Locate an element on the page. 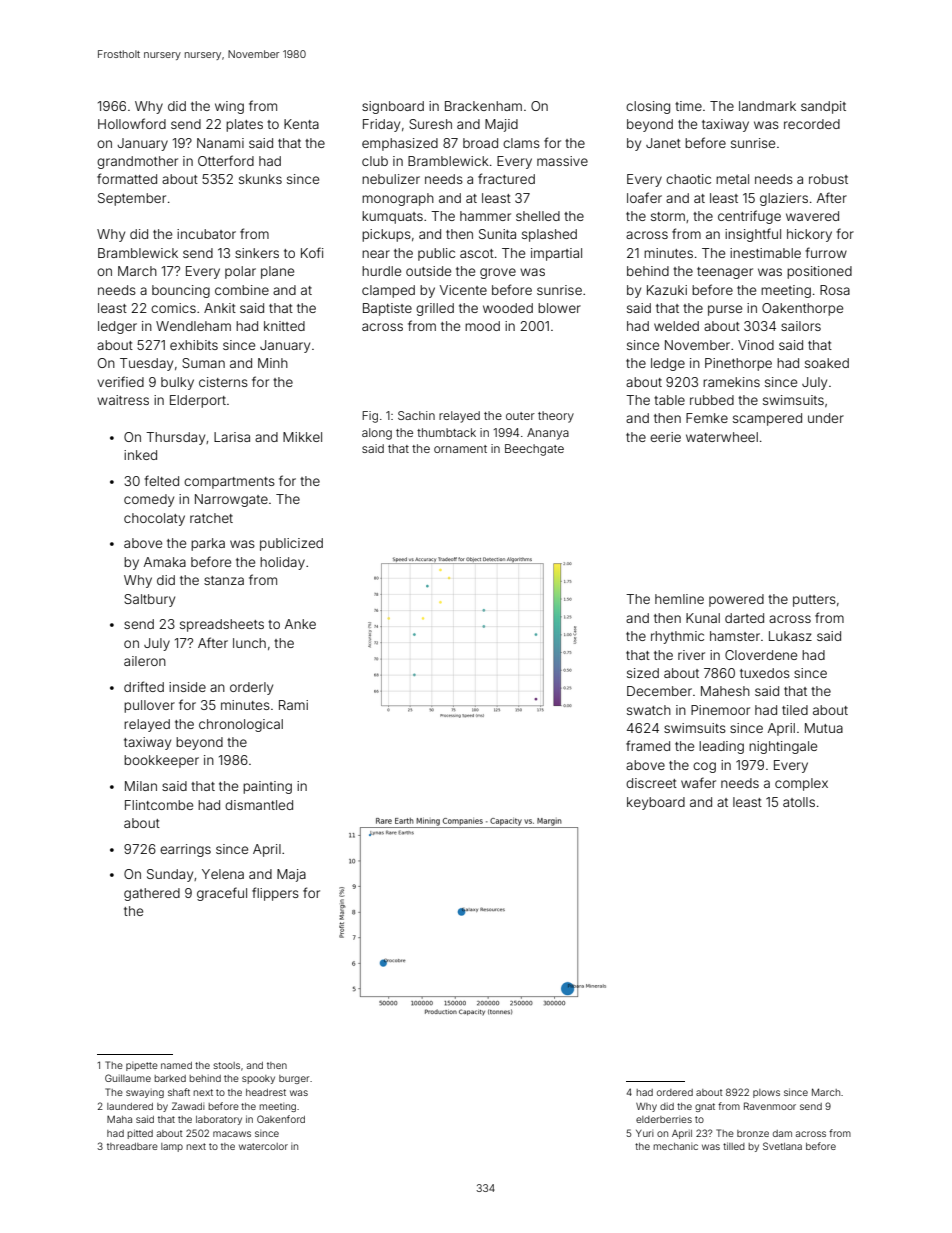  Yuri is located at coordinates (645, 1133).
